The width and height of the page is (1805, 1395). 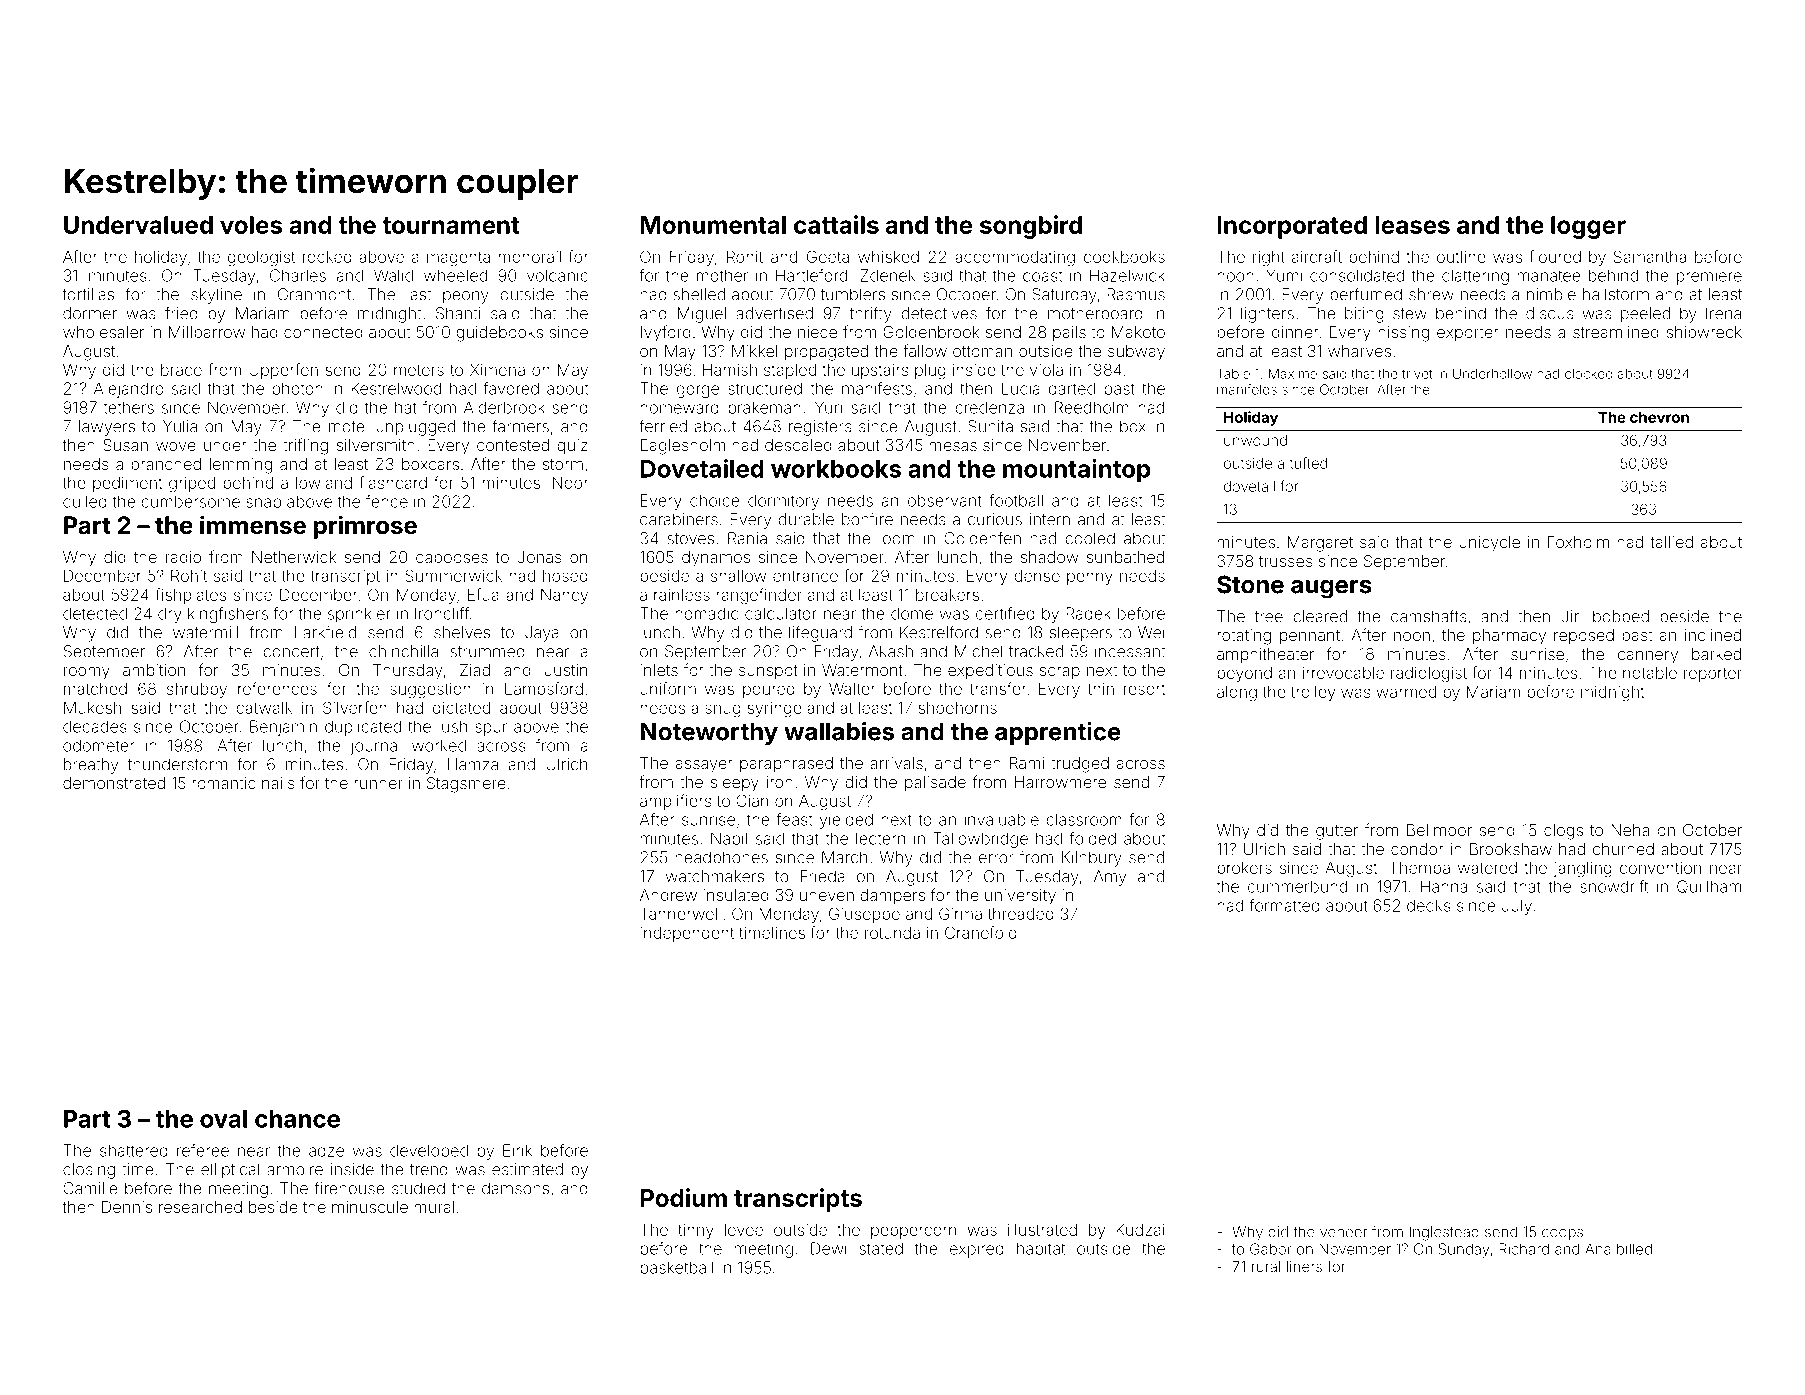 I want to click on chance, so click(x=297, y=1119).
